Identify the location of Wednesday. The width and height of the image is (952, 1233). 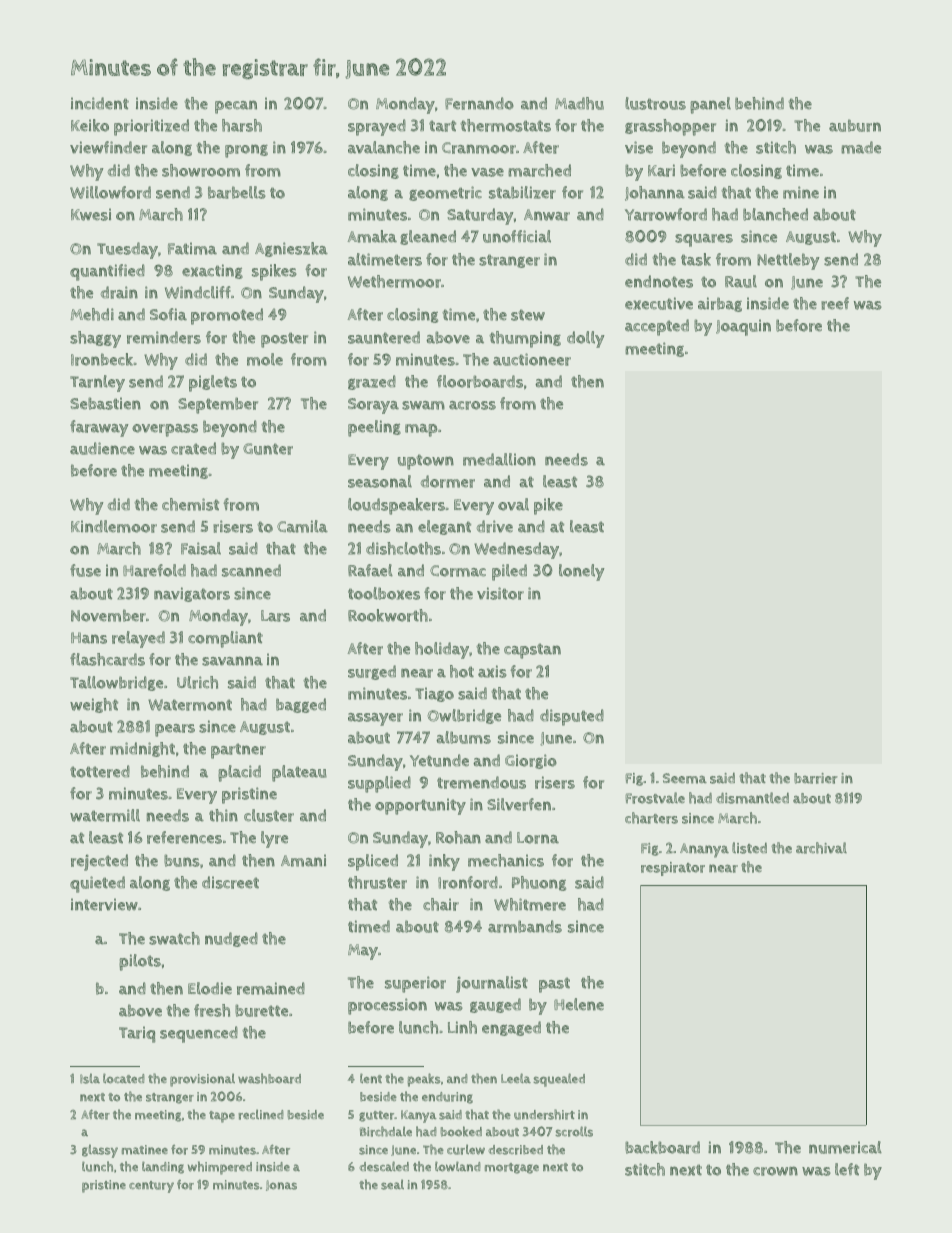
(516, 550).
